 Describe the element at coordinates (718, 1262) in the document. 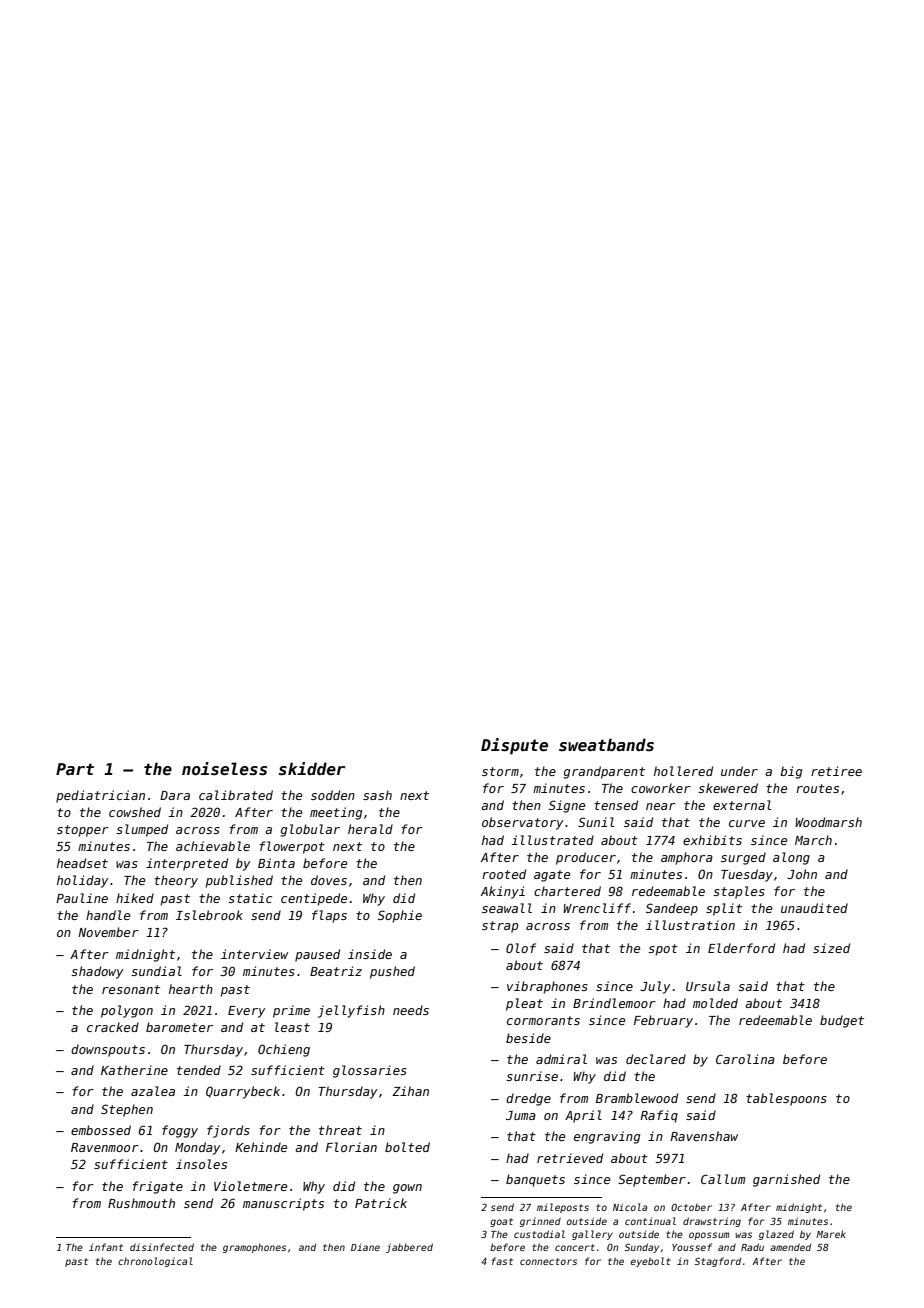

I see `Stagford` at that location.
